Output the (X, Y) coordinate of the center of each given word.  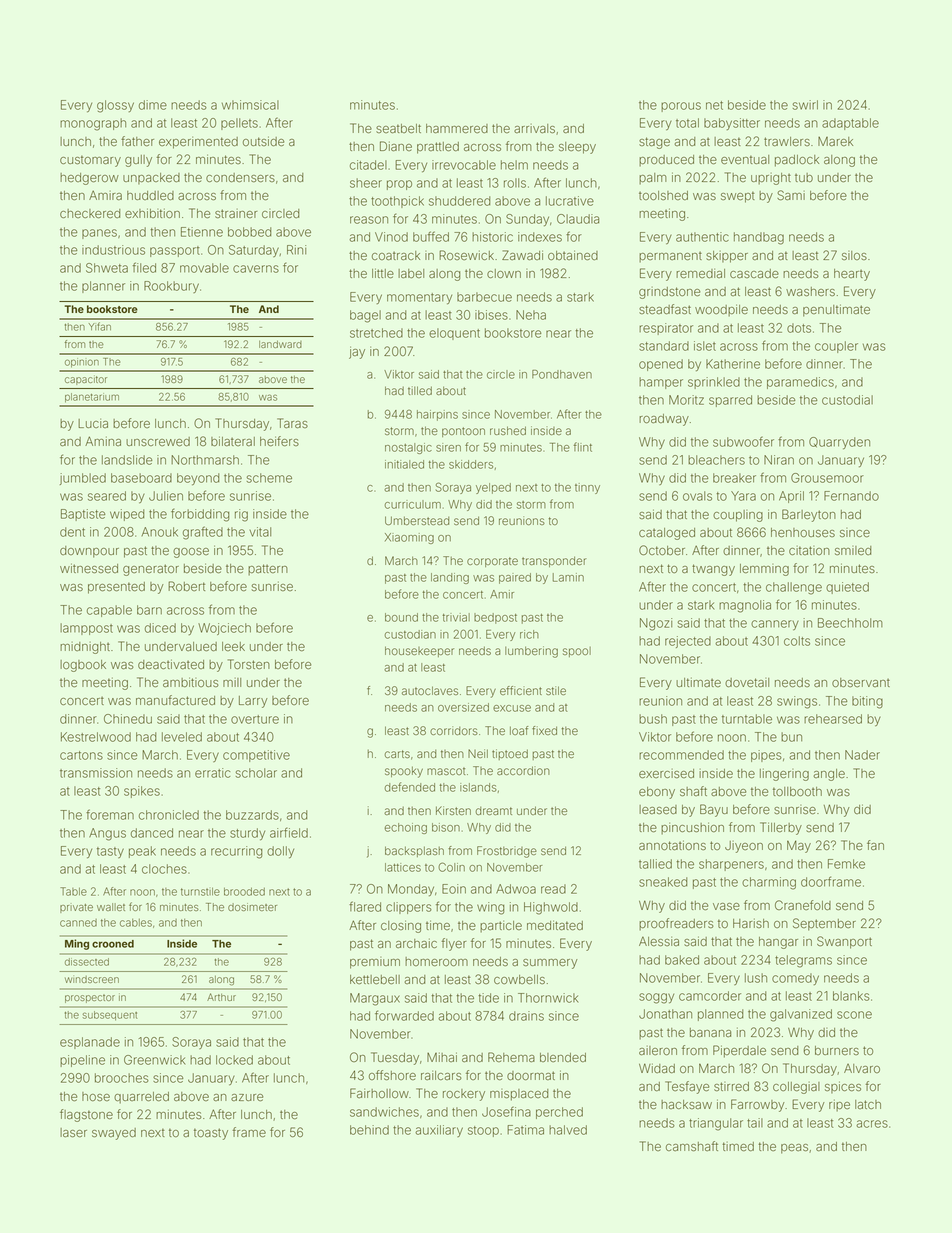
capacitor (86, 380)
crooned (113, 944)
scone (854, 1015)
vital (260, 532)
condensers (240, 178)
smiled (853, 550)
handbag (759, 238)
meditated (555, 925)
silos (854, 255)
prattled (438, 148)
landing (450, 578)
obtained (573, 255)
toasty (211, 1134)
